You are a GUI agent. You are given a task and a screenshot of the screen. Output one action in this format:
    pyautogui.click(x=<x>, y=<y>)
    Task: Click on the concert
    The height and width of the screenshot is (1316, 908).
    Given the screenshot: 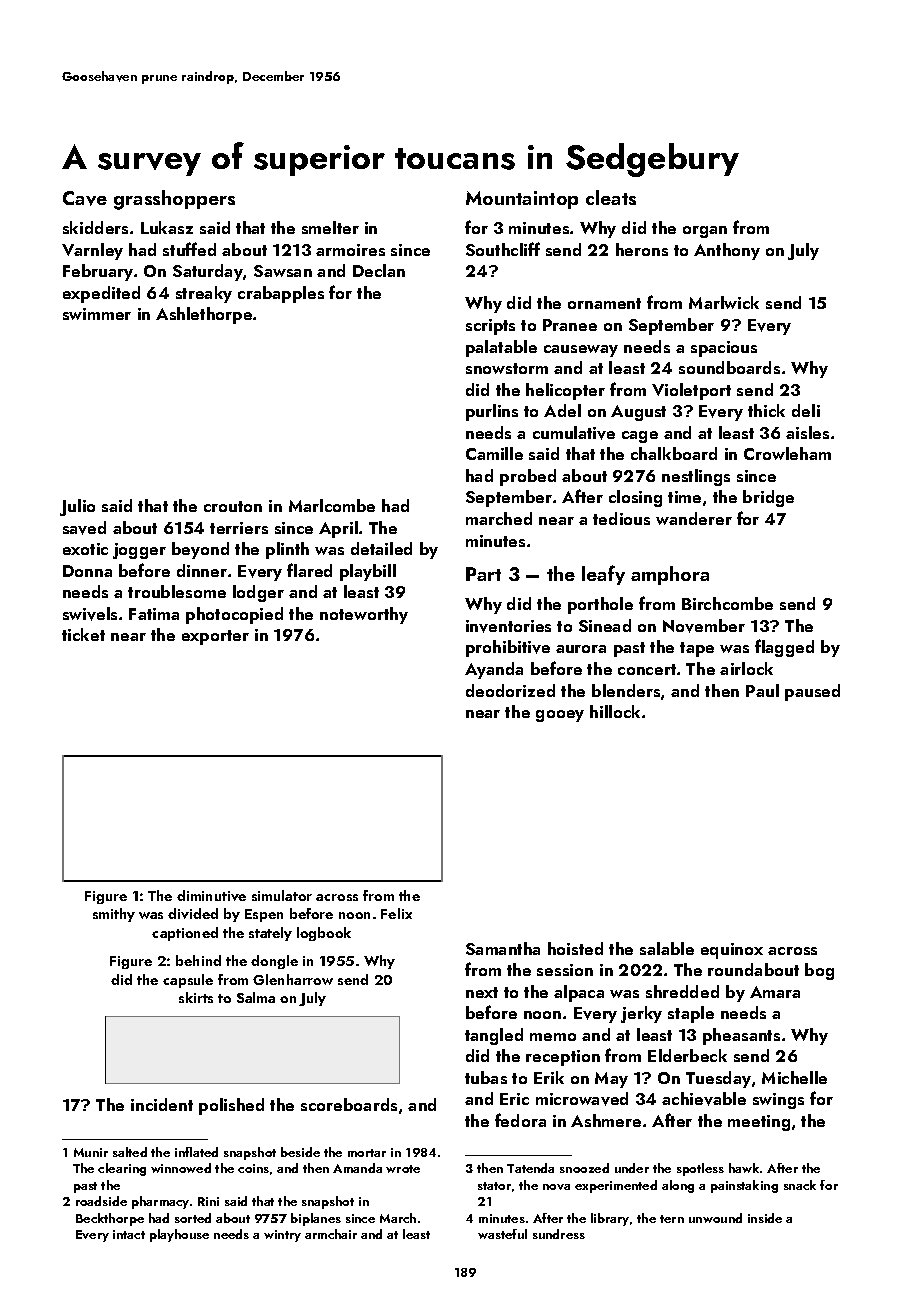 What is the action you would take?
    pyautogui.click(x=647, y=669)
